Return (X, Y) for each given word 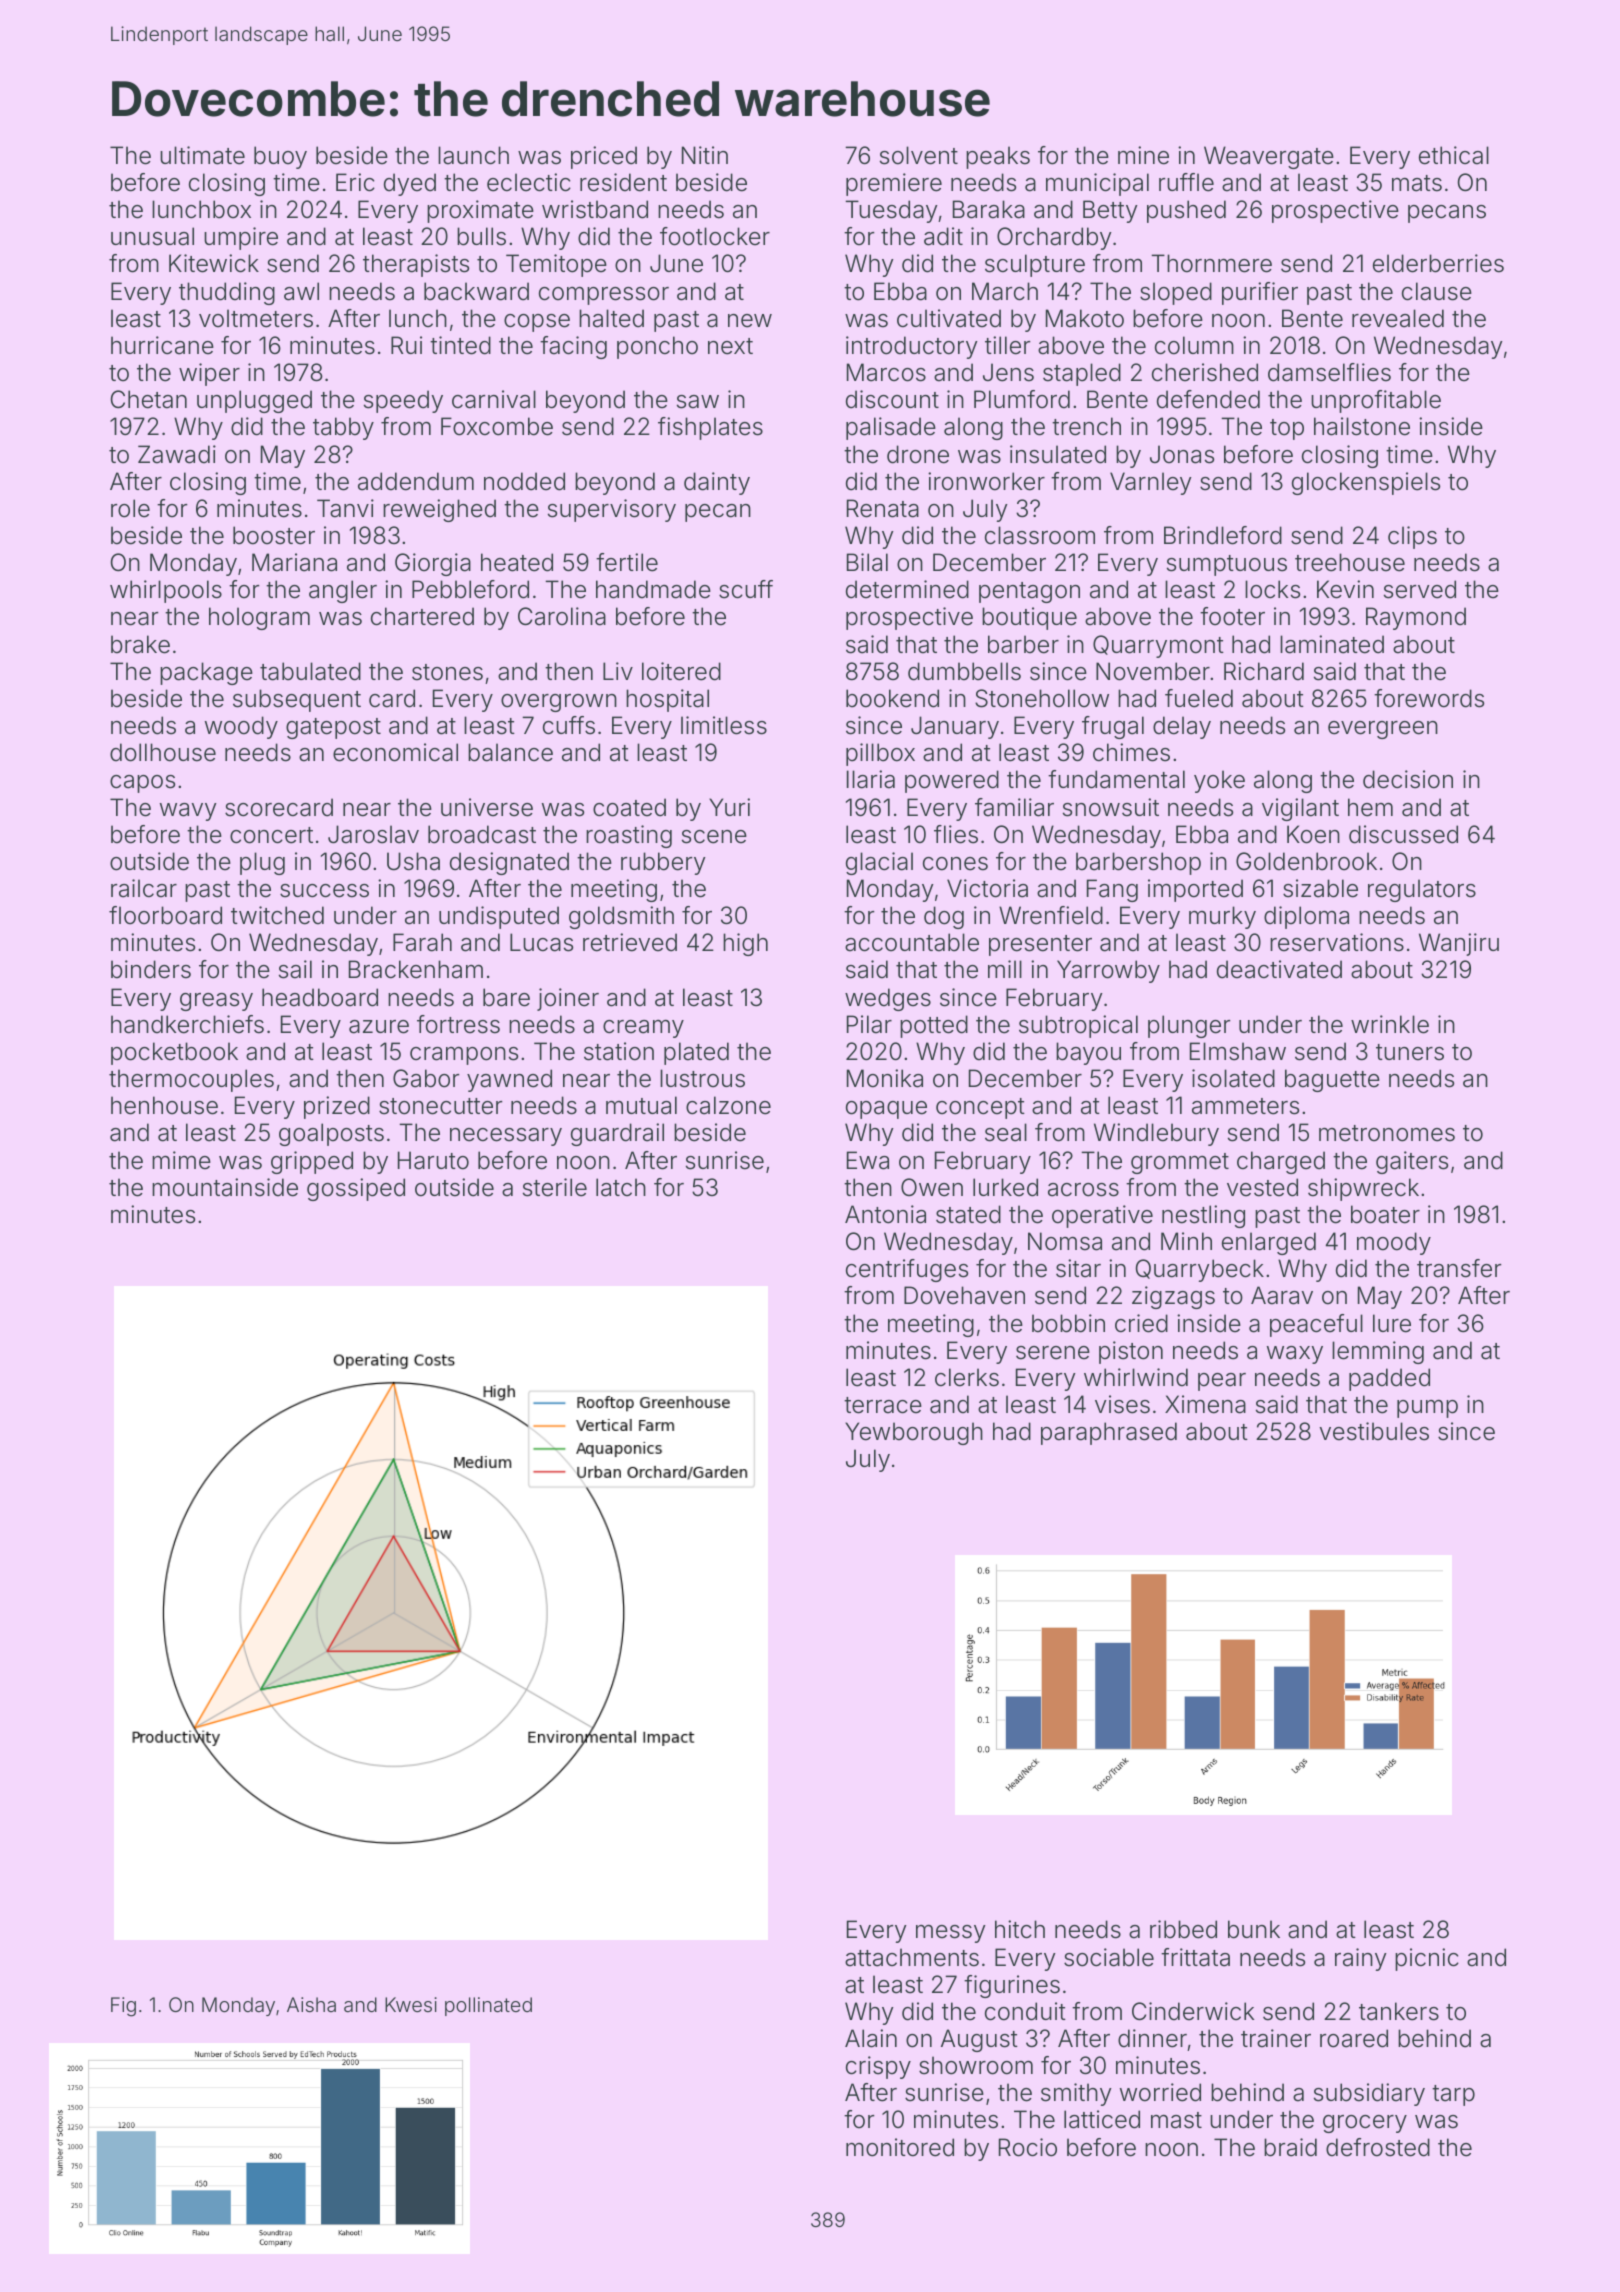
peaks (998, 157)
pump (1427, 1409)
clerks (967, 1377)
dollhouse (163, 752)
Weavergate (1269, 157)
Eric (355, 182)
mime (181, 1160)
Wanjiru (1459, 944)
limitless (724, 725)
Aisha (311, 2004)
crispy (878, 2067)
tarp (1453, 2095)
